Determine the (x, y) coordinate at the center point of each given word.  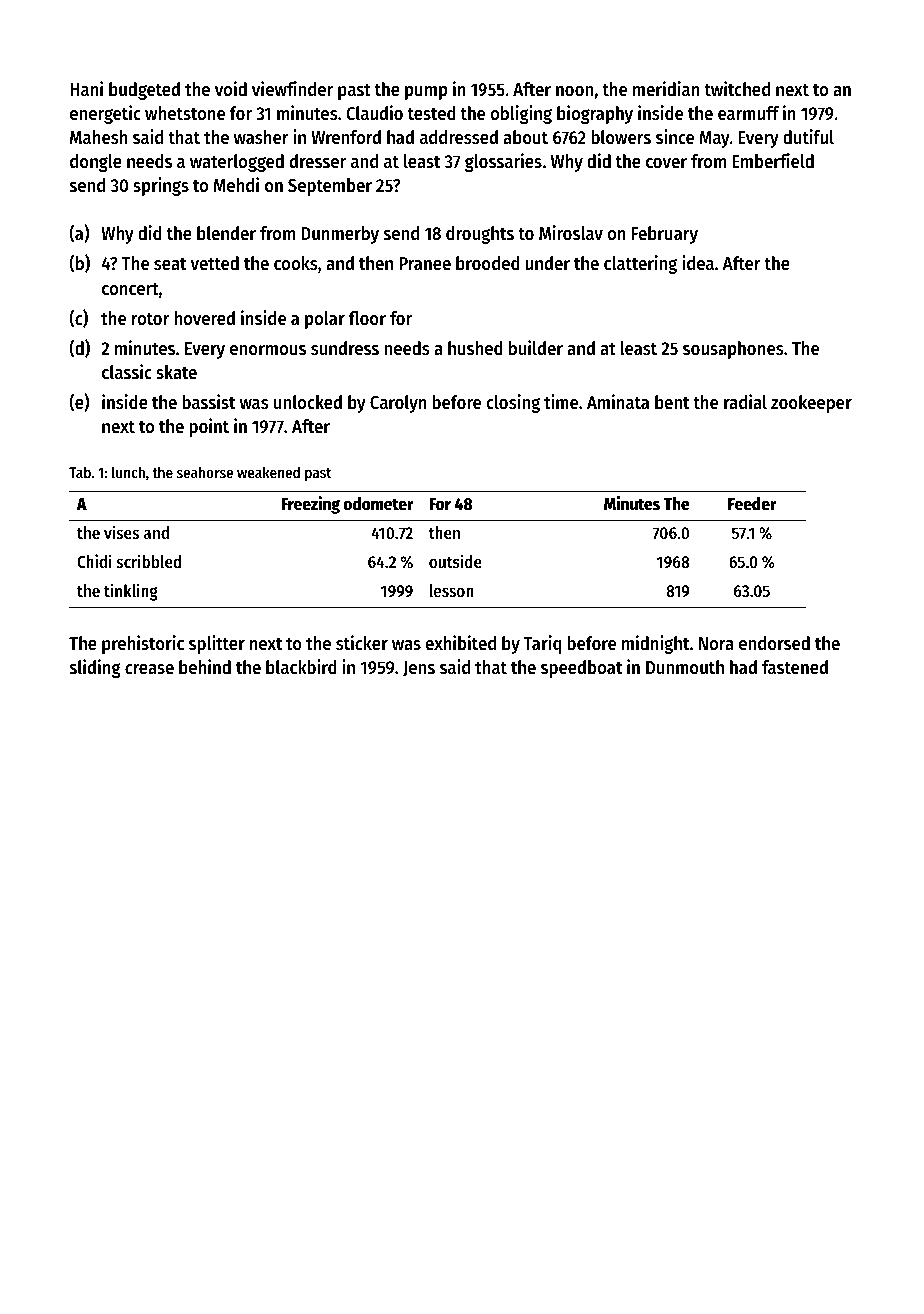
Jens (419, 669)
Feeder (752, 504)
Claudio (374, 113)
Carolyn (398, 404)
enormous (268, 350)
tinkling (131, 592)
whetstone (185, 113)
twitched (737, 89)
